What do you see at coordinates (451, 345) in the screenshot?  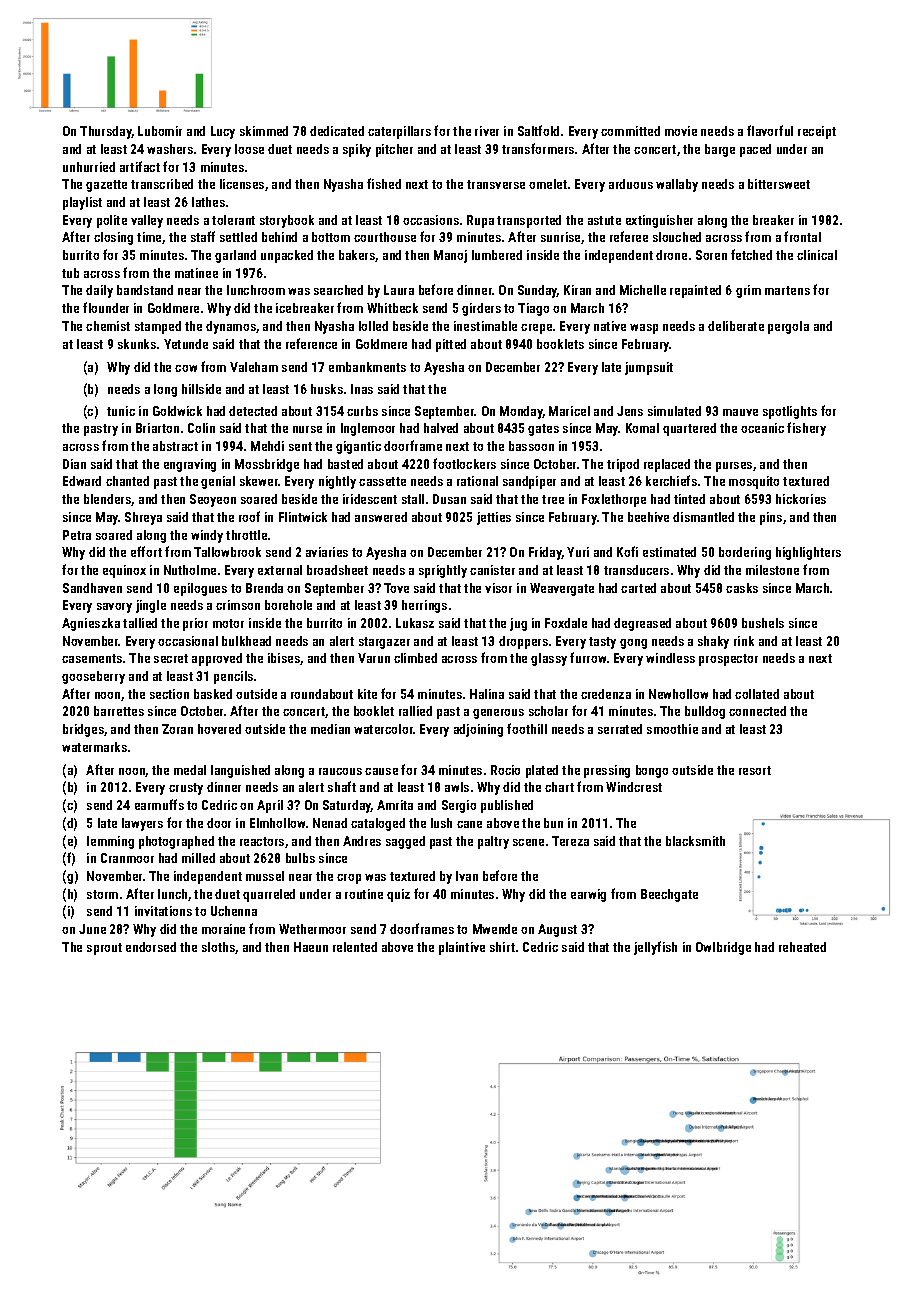 I see `pitted` at bounding box center [451, 345].
